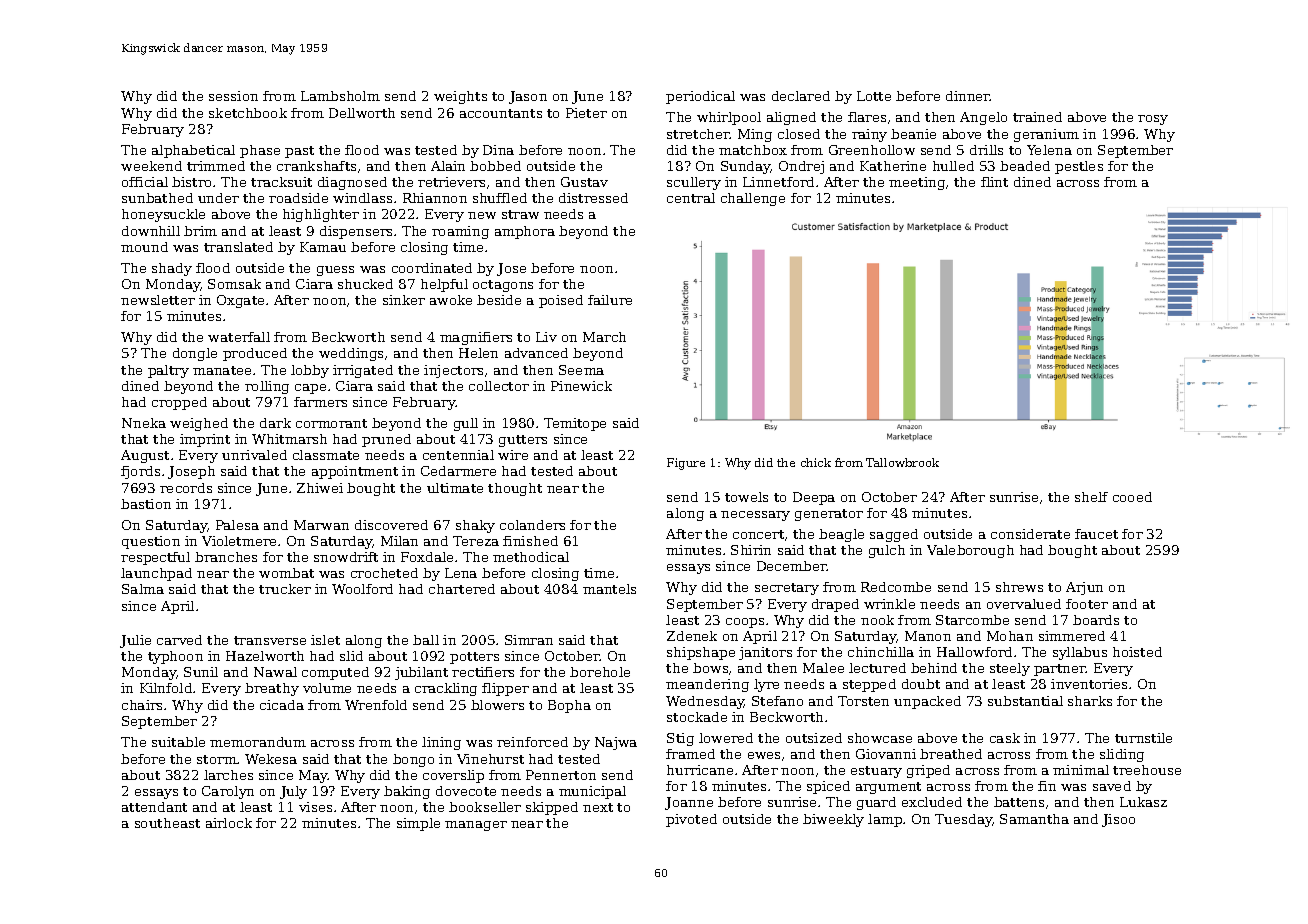  Describe the element at coordinates (1079, 167) in the screenshot. I see `pestles` at that location.
